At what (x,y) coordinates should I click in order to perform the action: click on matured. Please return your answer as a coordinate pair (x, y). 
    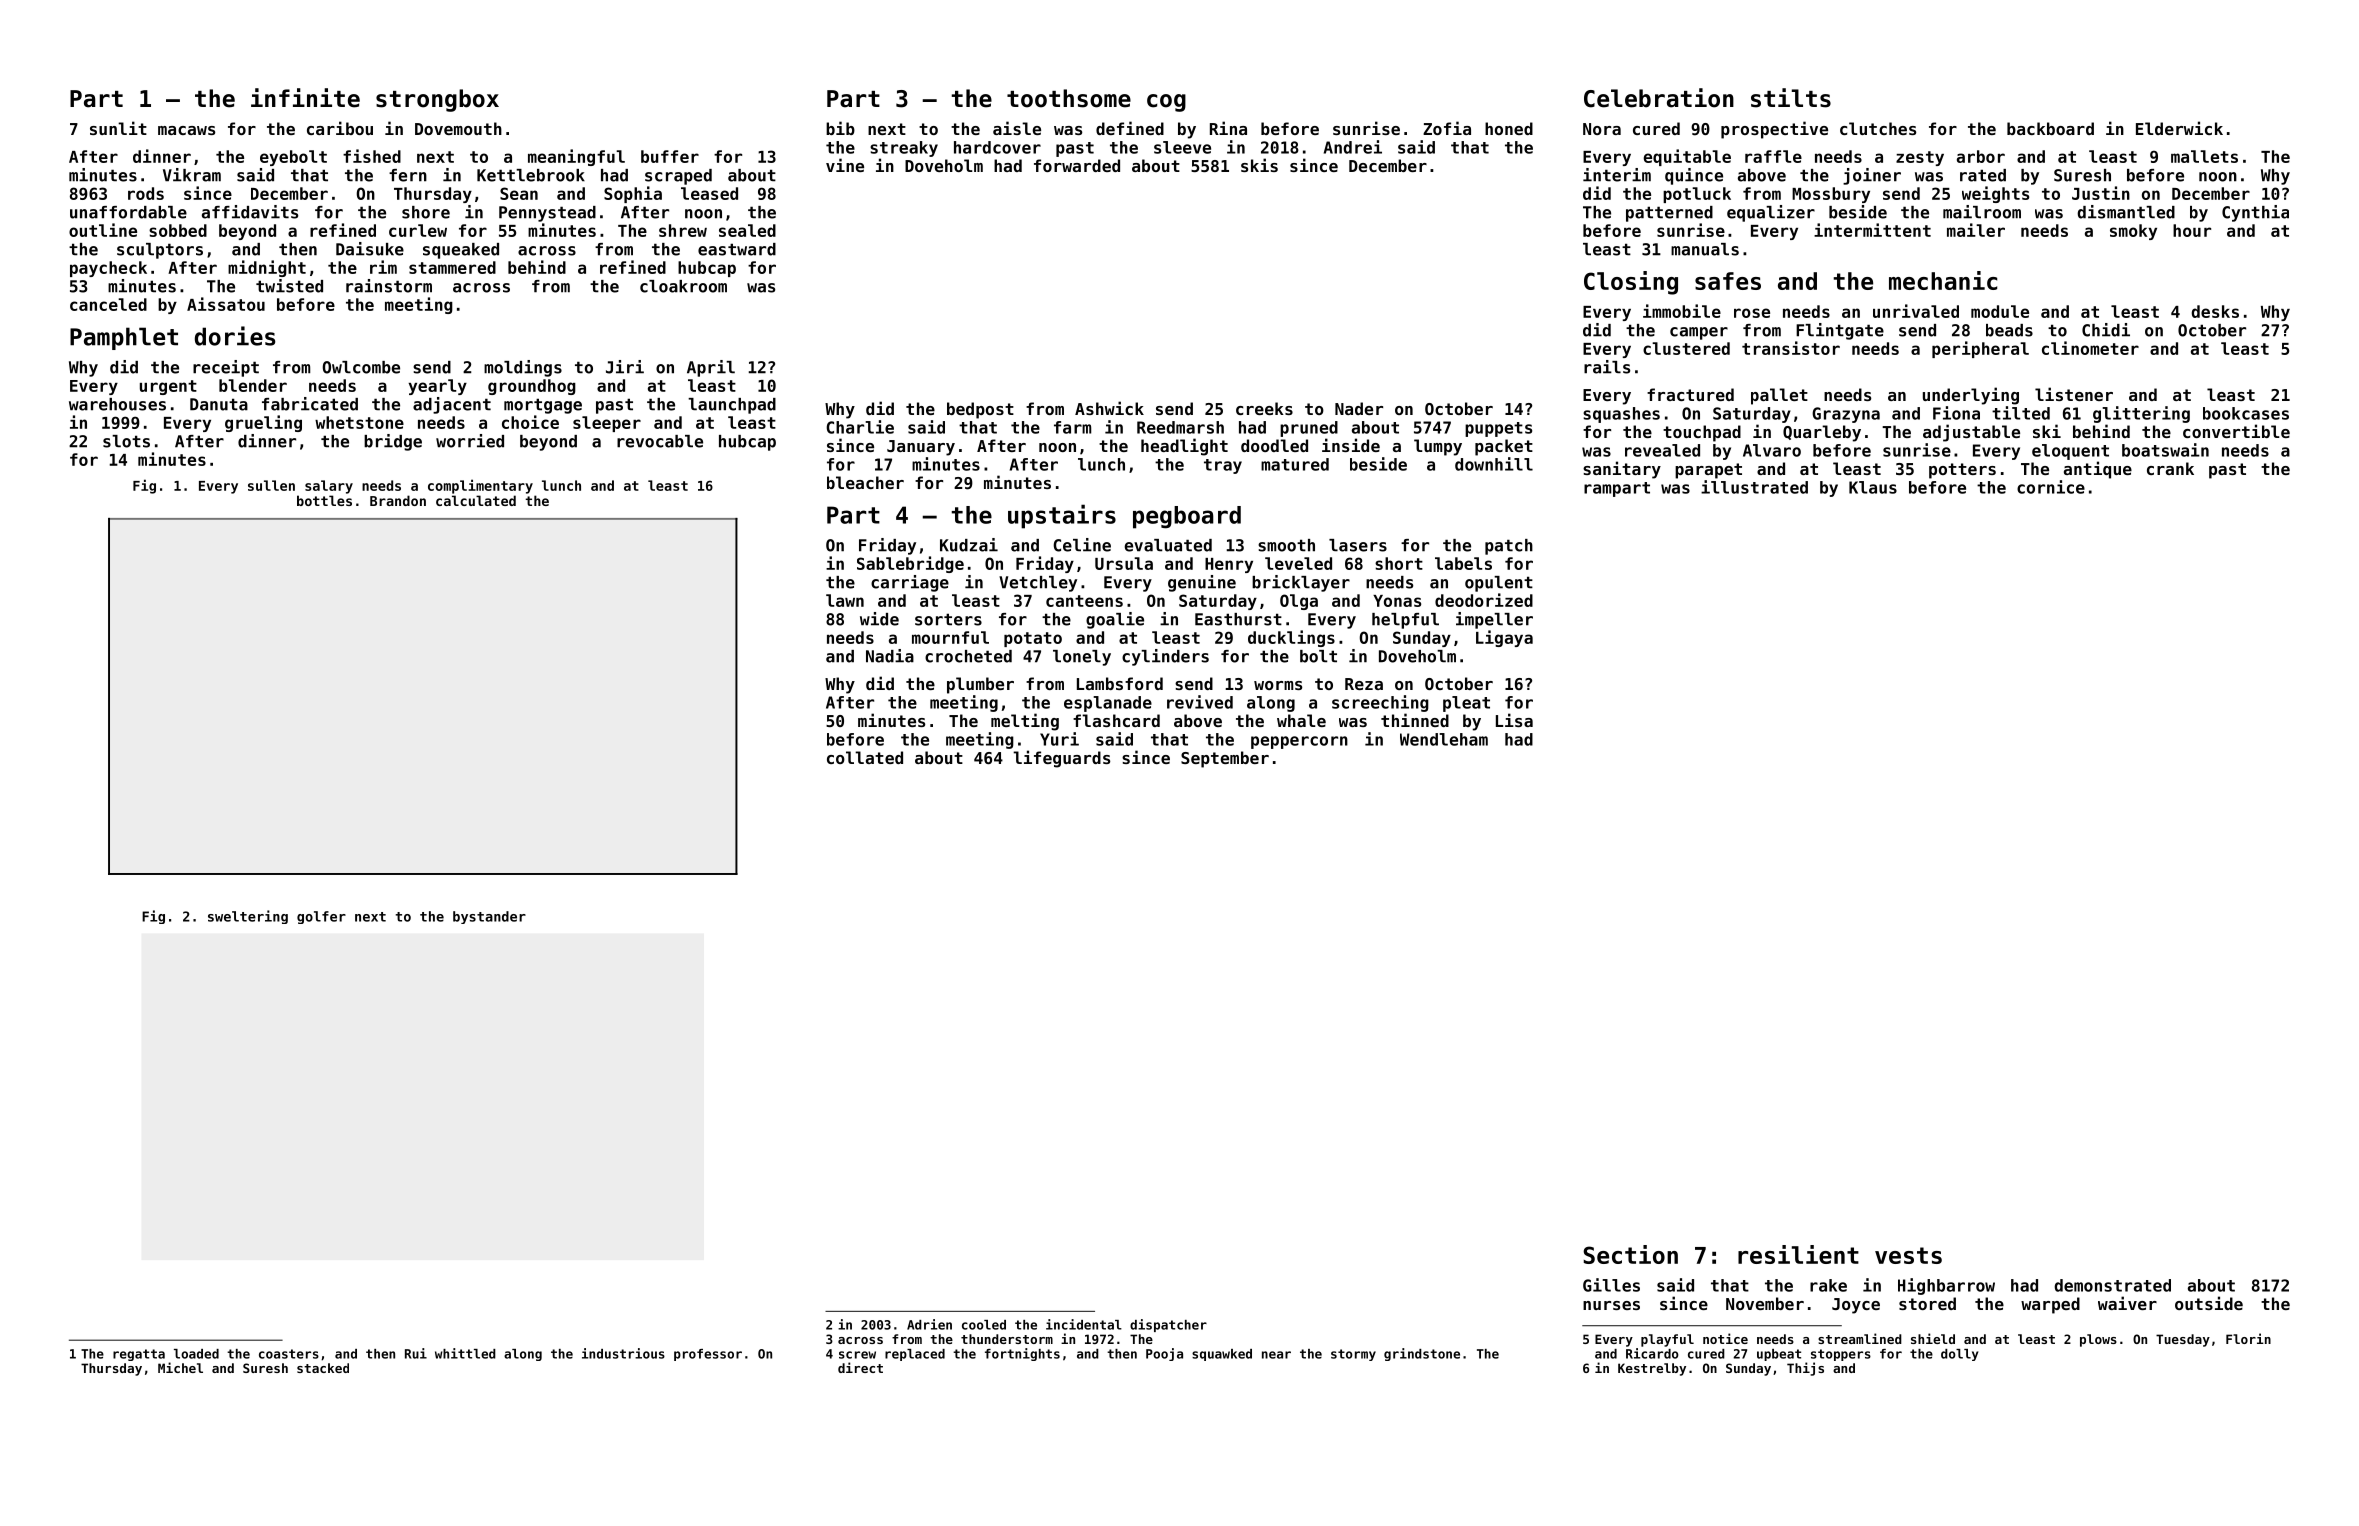
    Looking at the image, I should click on (1295, 464).
